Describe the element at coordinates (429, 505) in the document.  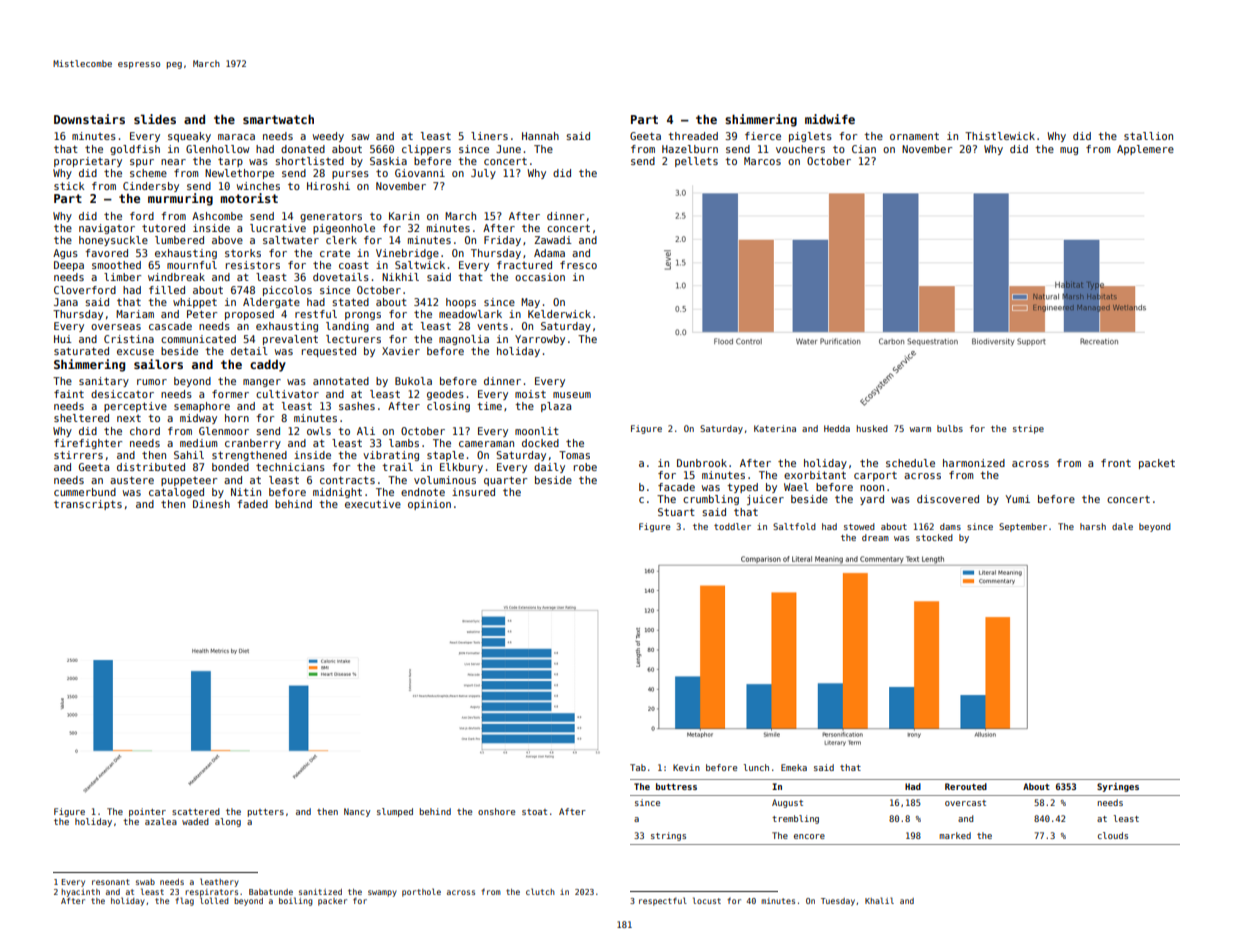
I see `opinion` at that location.
